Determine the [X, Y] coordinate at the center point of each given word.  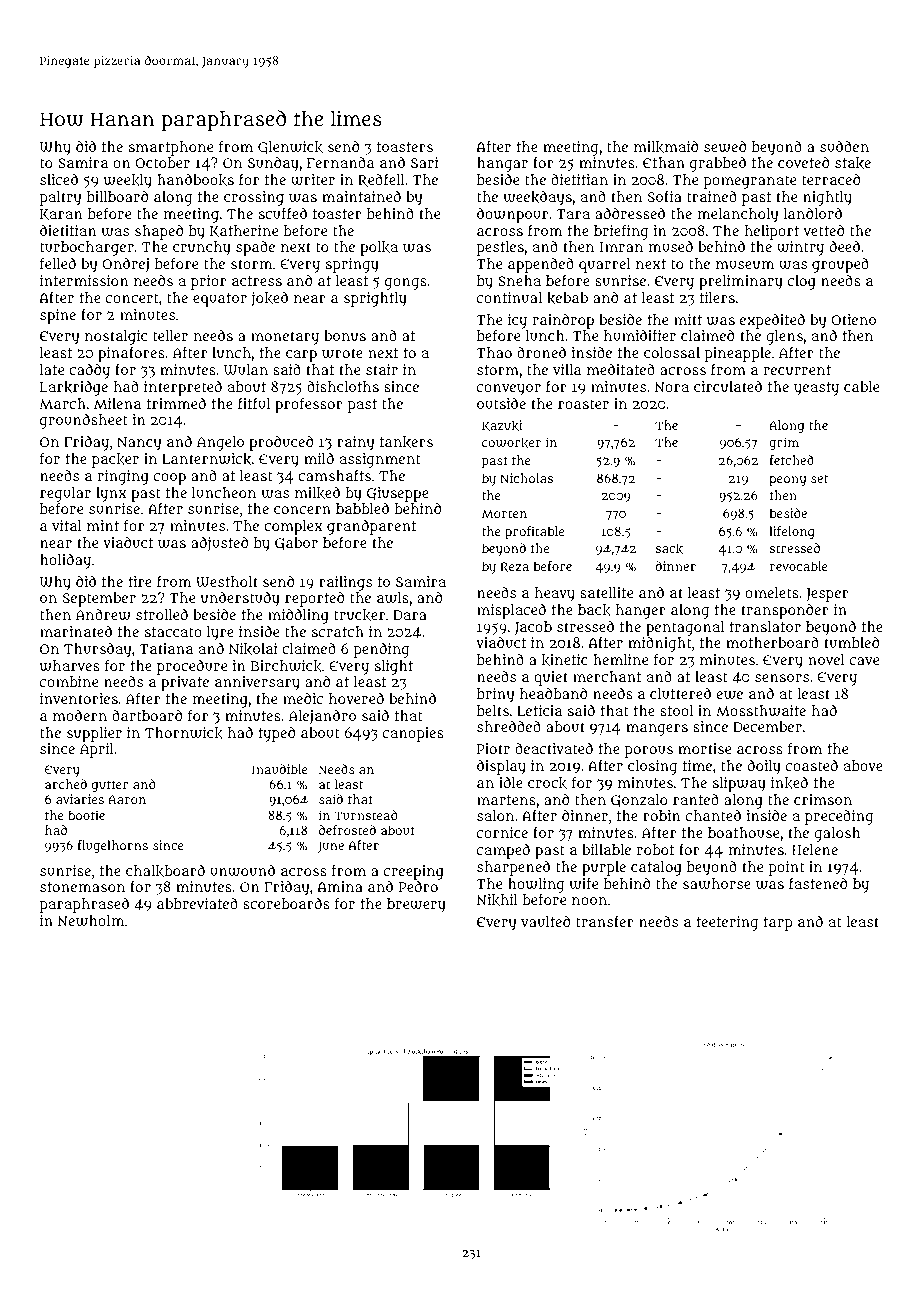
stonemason [82, 887]
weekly [128, 181]
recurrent [797, 370]
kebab [567, 298]
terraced [831, 179]
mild [319, 458]
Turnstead [365, 815]
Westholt [227, 581]
